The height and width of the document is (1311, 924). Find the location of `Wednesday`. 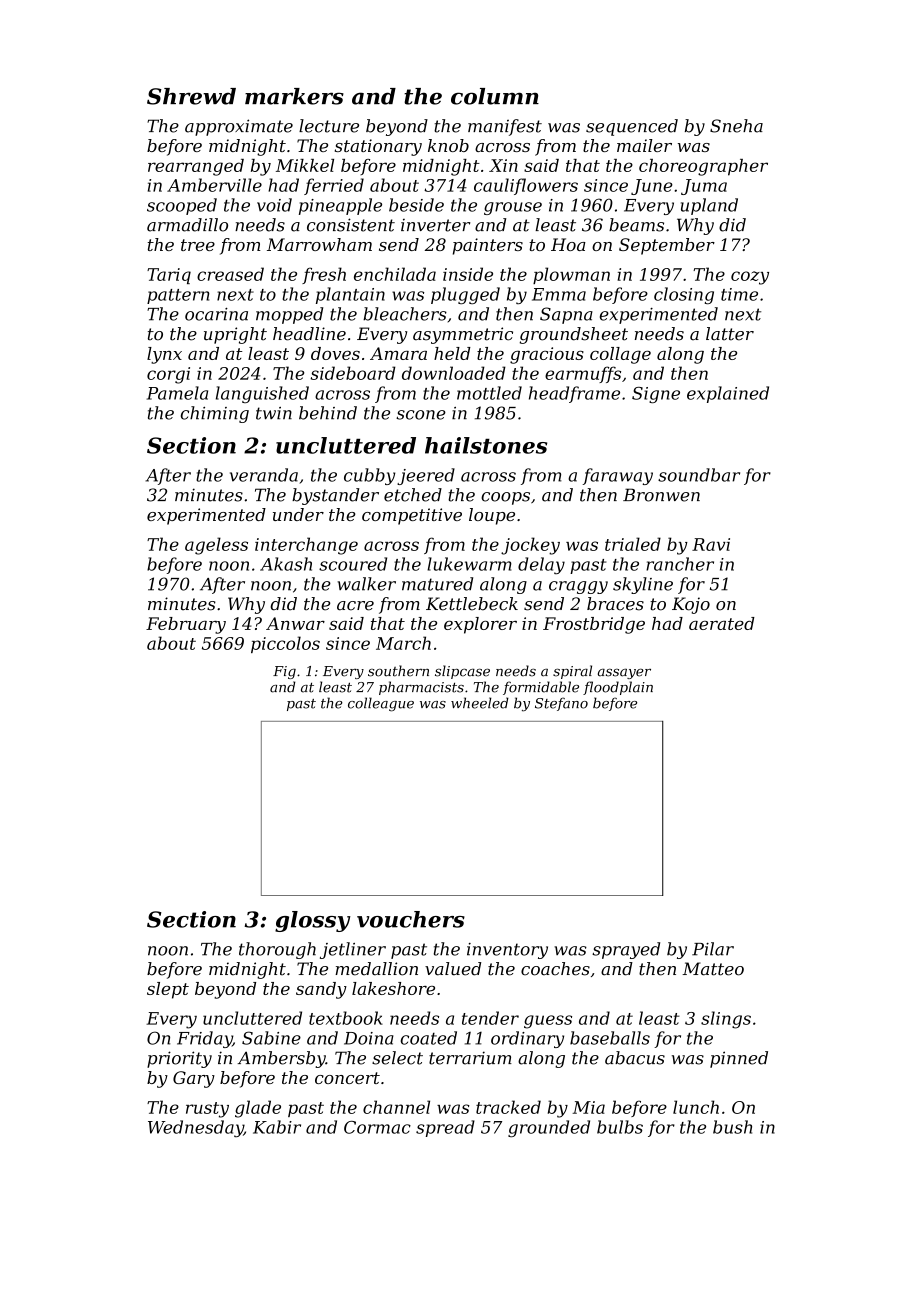

Wednesday is located at coordinates (196, 1128).
